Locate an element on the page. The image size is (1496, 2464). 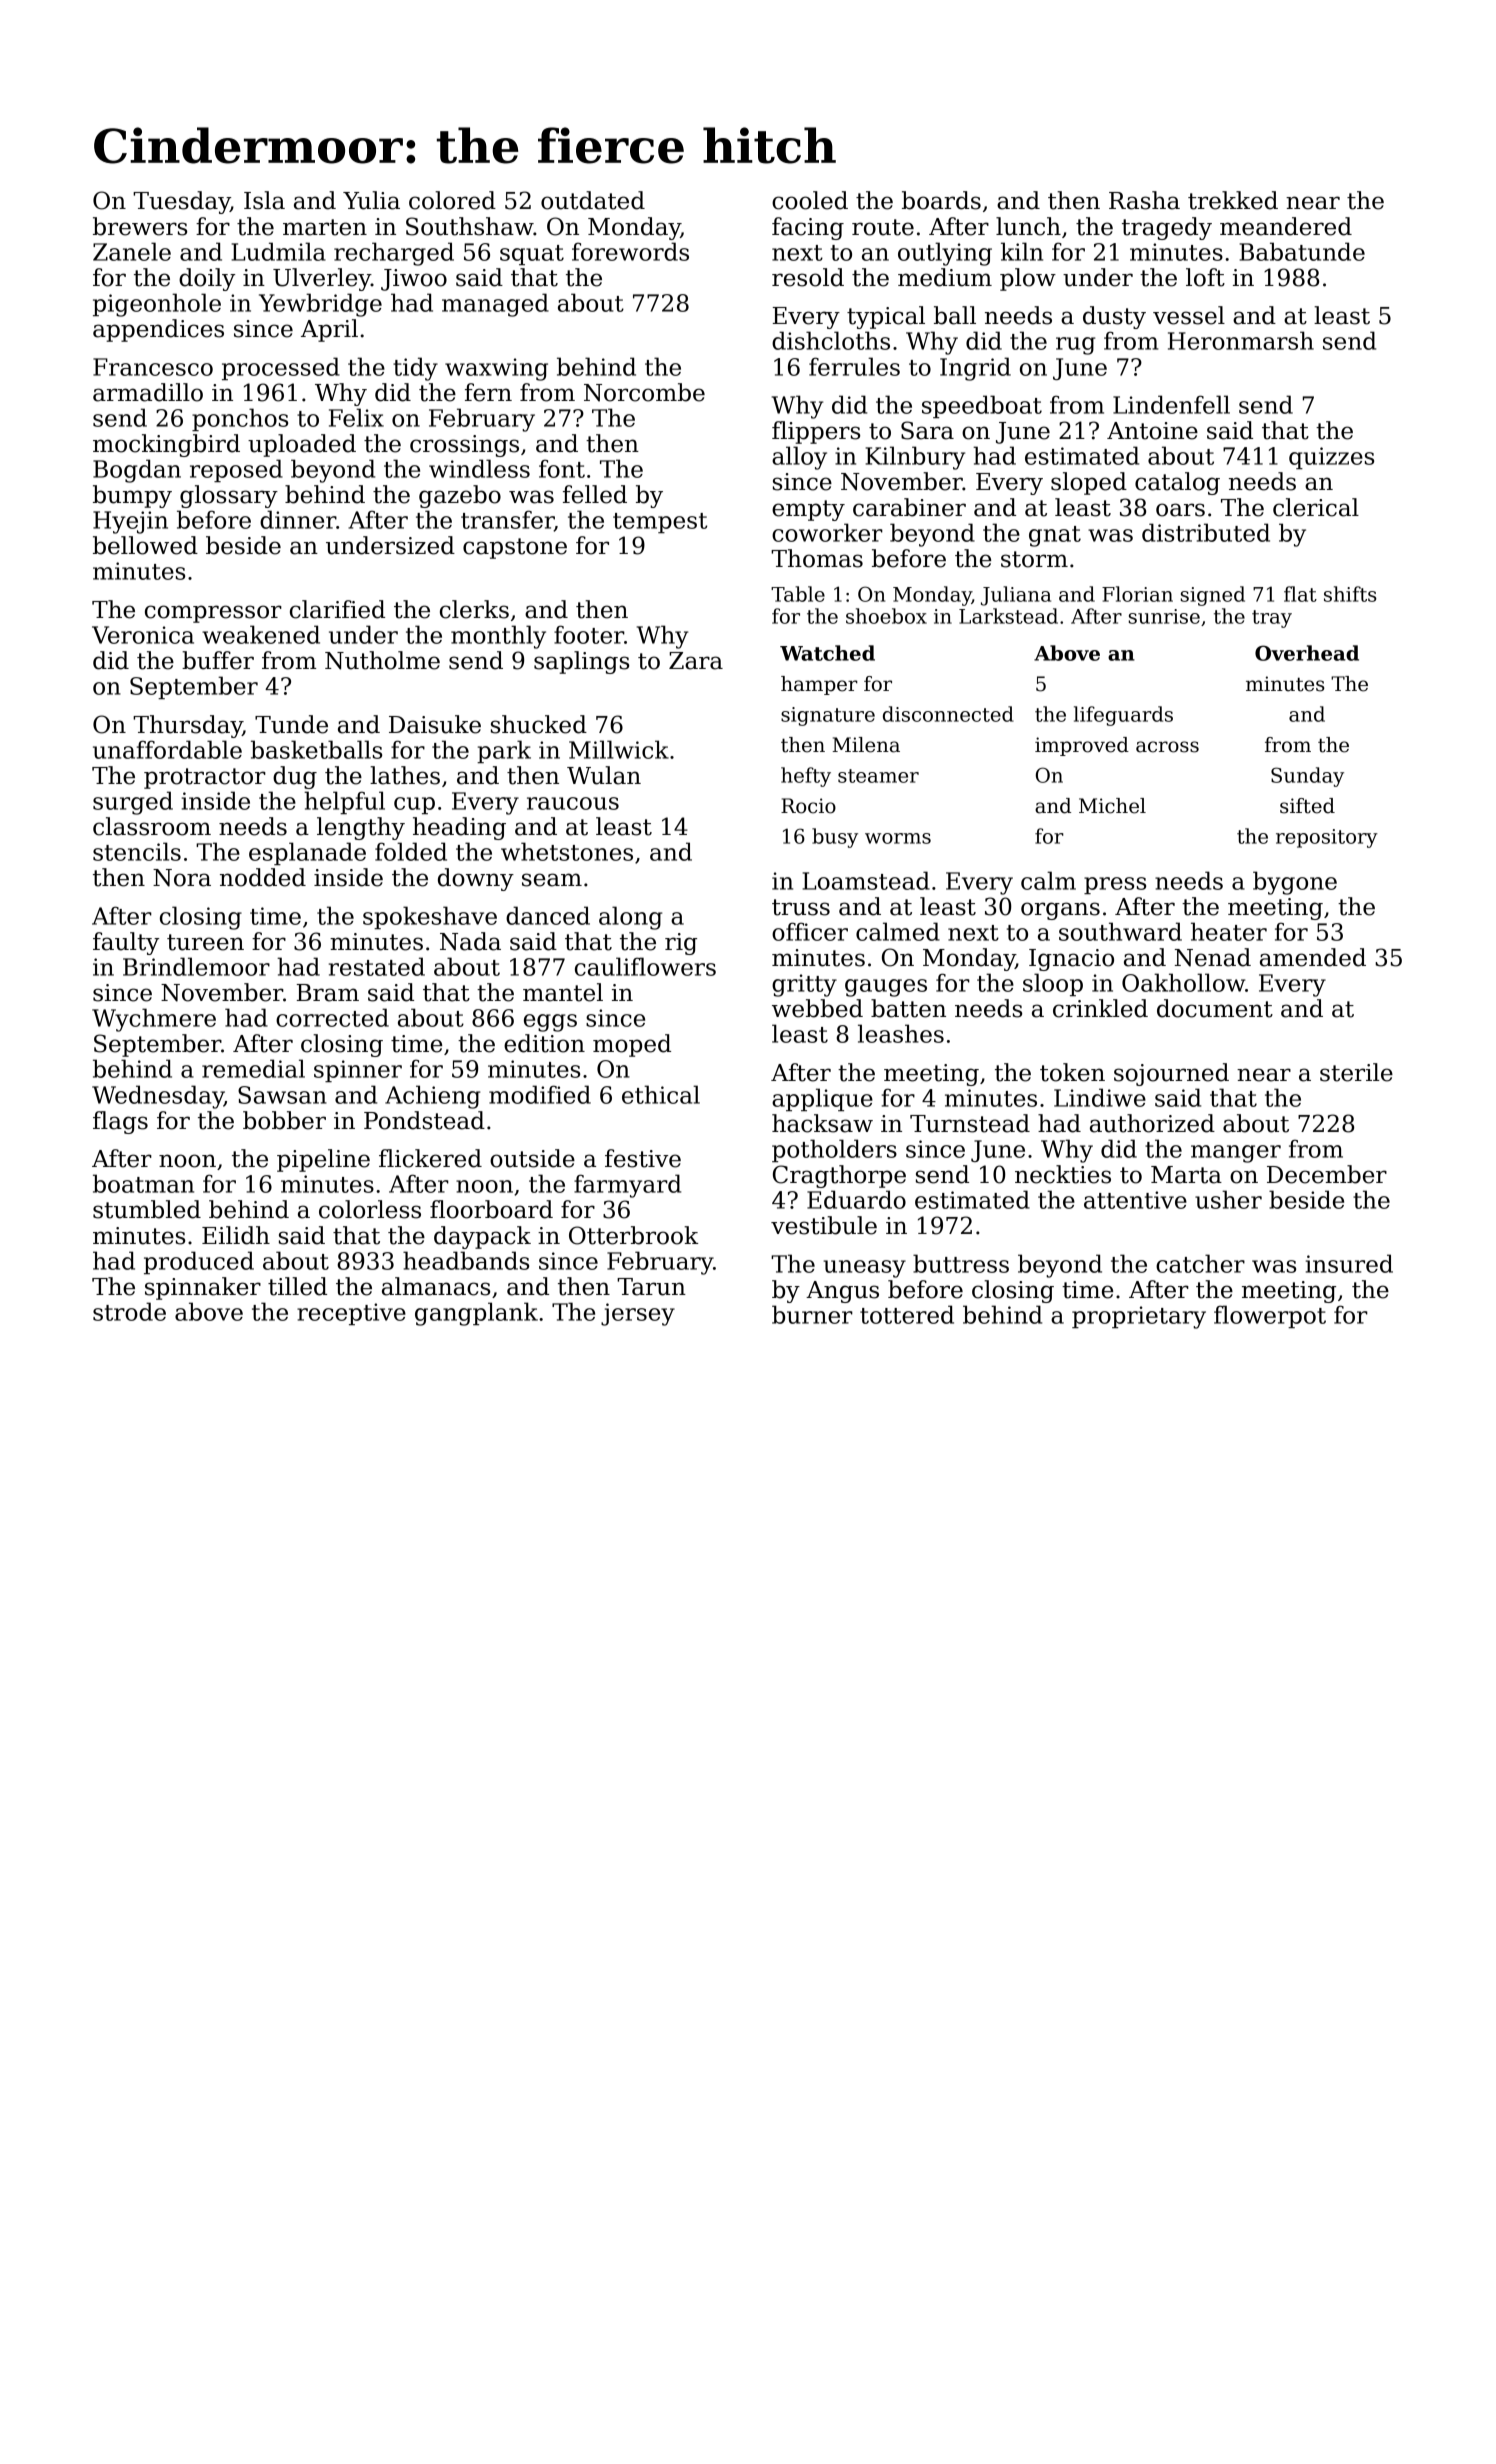
bobber is located at coordinates (284, 1120).
